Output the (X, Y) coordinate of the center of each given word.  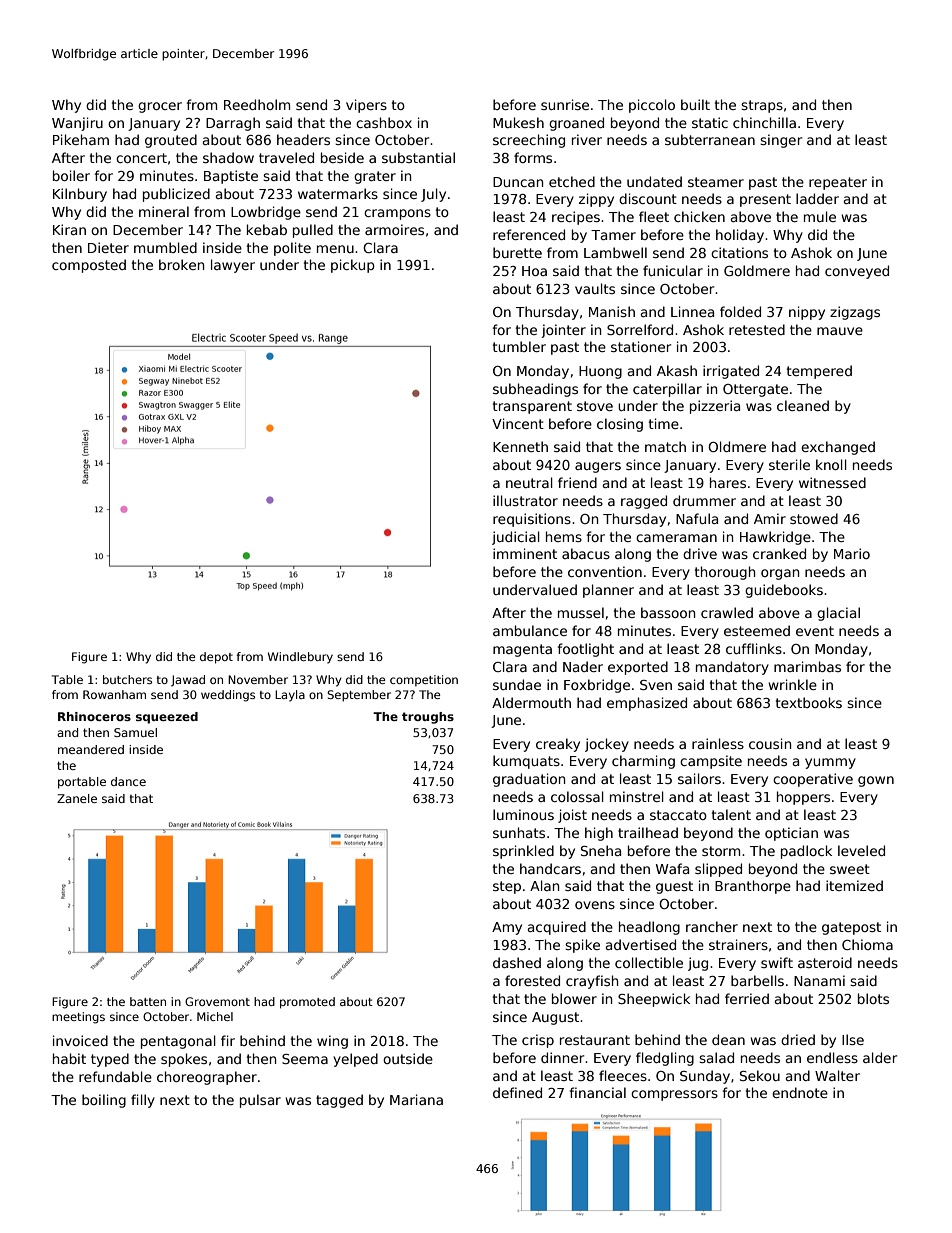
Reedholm (257, 104)
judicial (516, 538)
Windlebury (300, 658)
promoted (307, 1003)
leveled (861, 850)
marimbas (807, 666)
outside (408, 1058)
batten (148, 1001)
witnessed (832, 482)
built (695, 104)
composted (89, 266)
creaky (558, 745)
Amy (507, 928)
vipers (366, 106)
